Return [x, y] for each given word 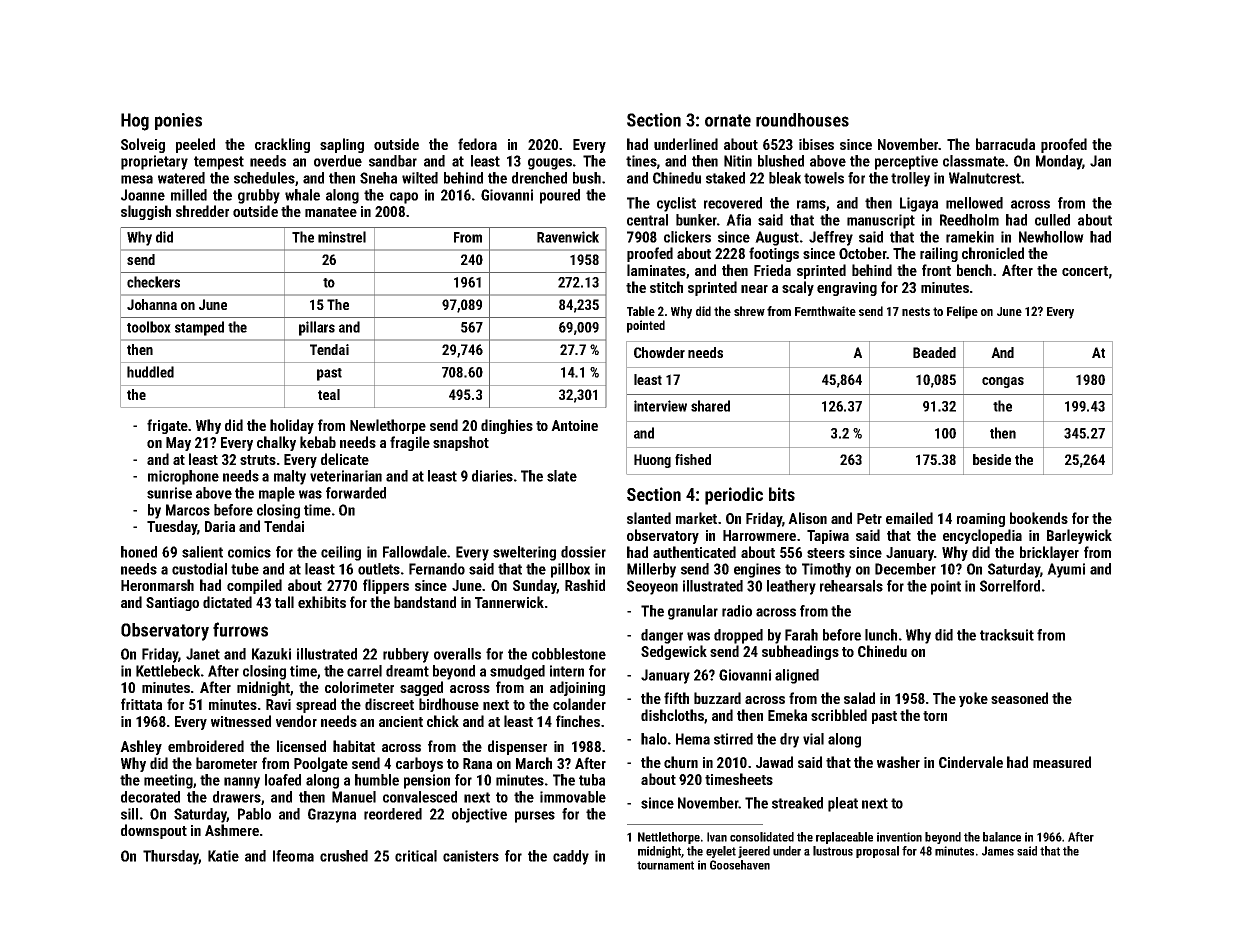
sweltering [524, 553]
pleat [843, 804]
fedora [477, 144]
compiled [254, 586]
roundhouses [802, 120]
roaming [981, 520]
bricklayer [1049, 553]
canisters [471, 856]
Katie [223, 856]
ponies [178, 121]
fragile [410, 443]
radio [737, 611]
